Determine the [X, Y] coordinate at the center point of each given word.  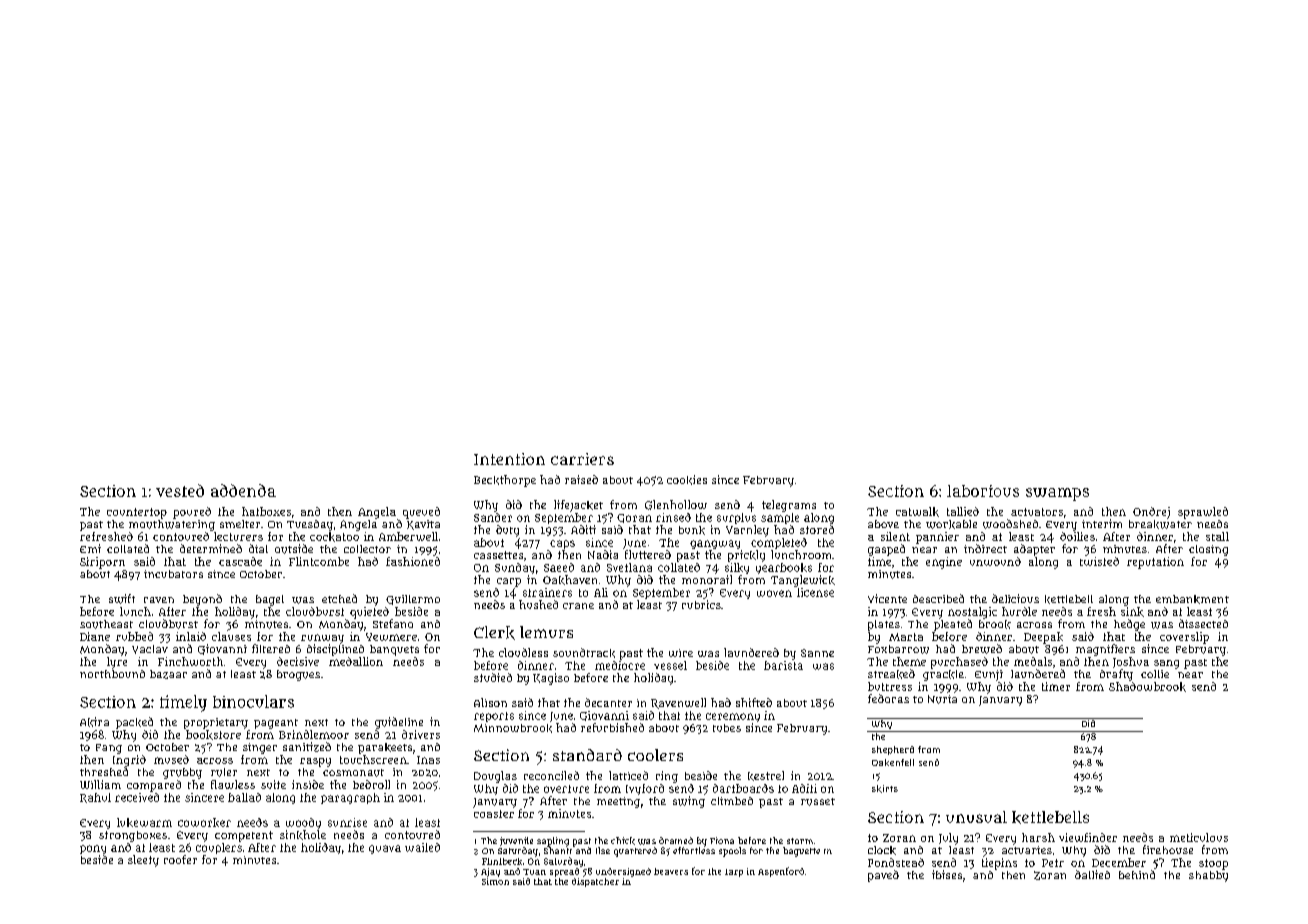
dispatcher [595, 882]
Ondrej [1151, 513]
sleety [143, 861]
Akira [94, 722]
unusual [976, 817]
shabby [1208, 876]
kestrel [766, 776]
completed [779, 543]
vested [180, 490]
